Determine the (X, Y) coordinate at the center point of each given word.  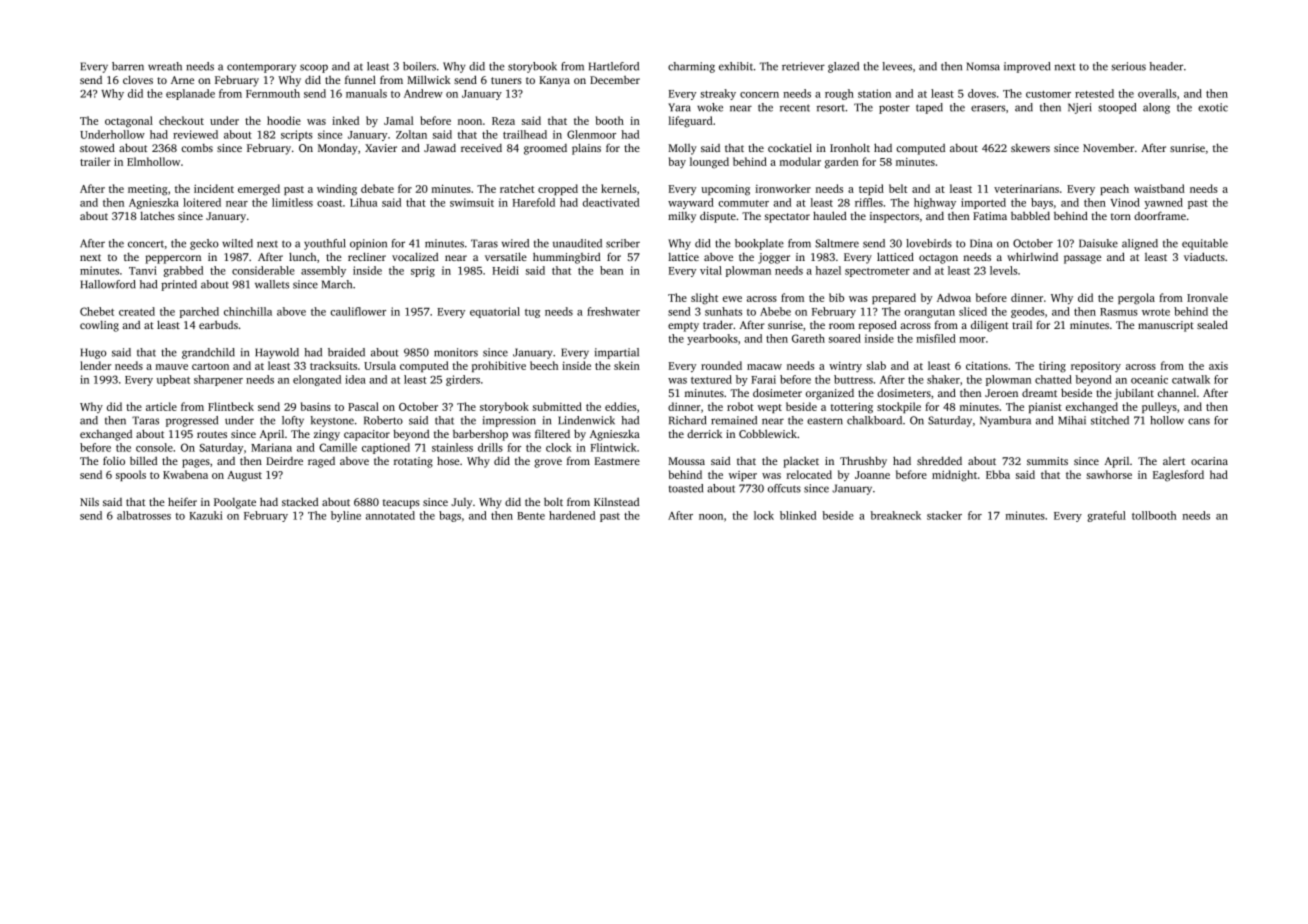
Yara (679, 107)
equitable (1205, 244)
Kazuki (206, 515)
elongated (317, 380)
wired (515, 243)
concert (146, 244)
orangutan (929, 313)
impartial (617, 353)
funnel (360, 79)
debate (377, 188)
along (1156, 108)
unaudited (577, 243)
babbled (1030, 215)
